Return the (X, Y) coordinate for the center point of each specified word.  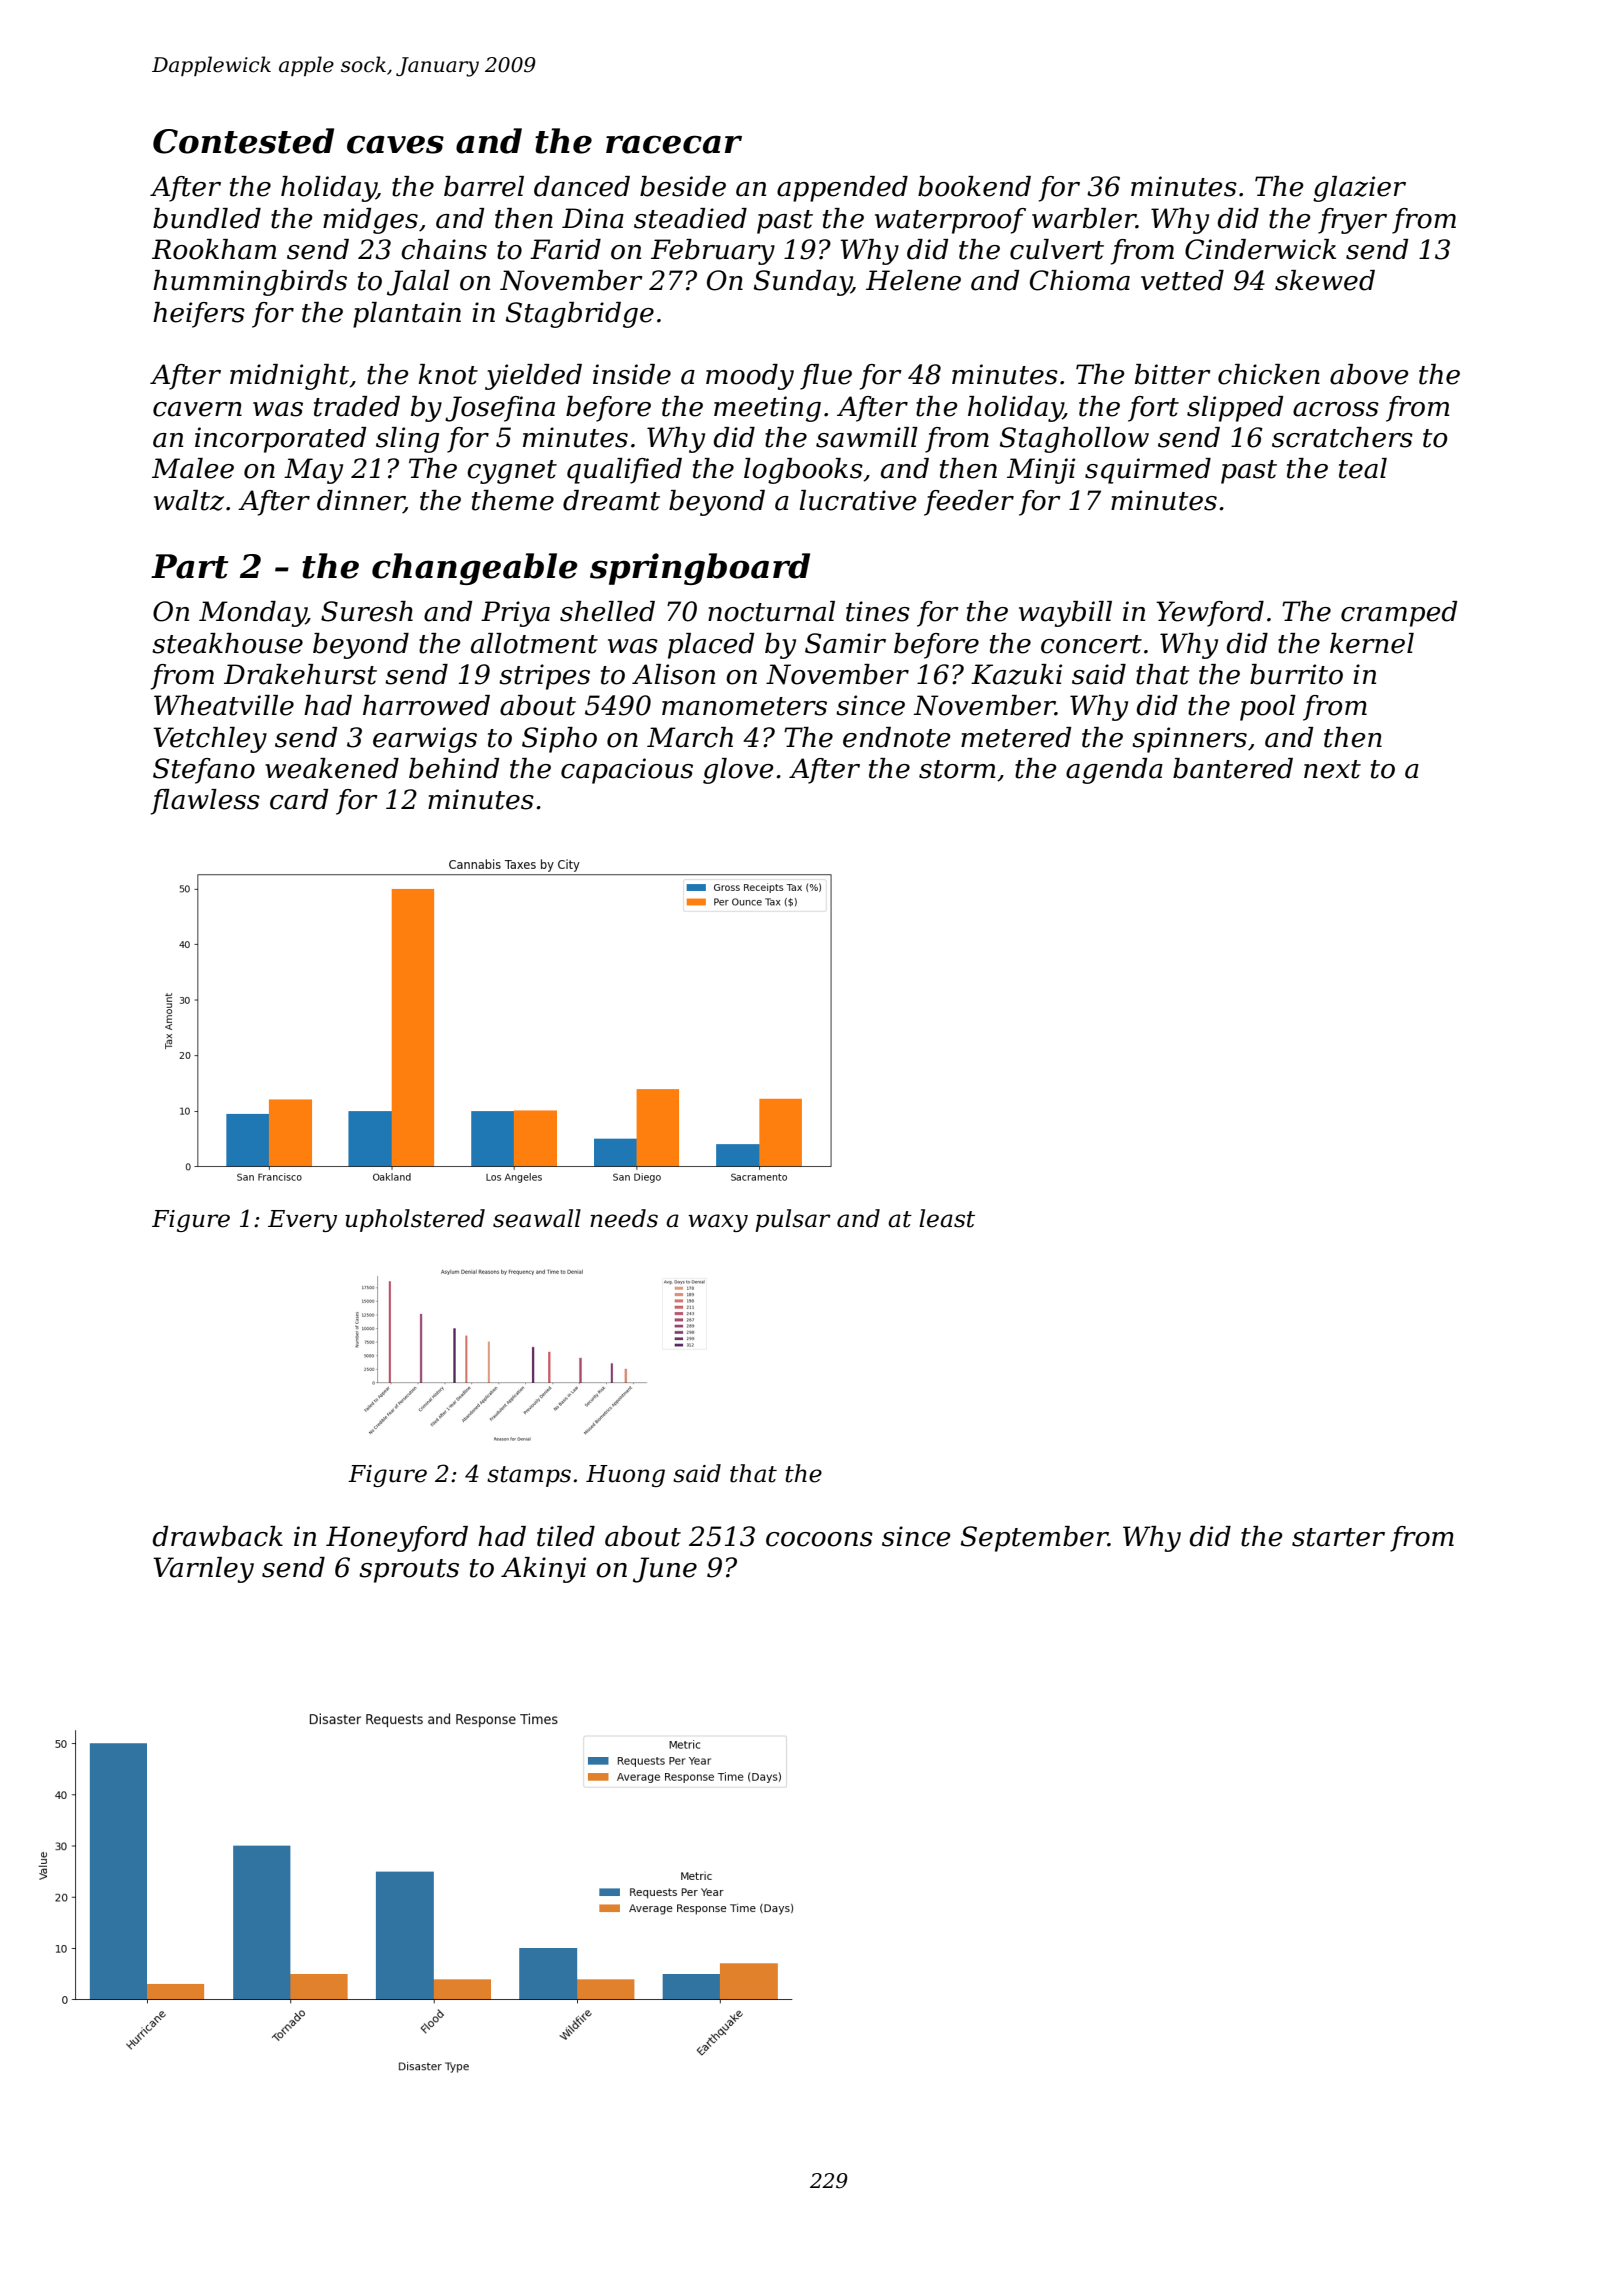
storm (957, 769)
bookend (974, 186)
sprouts (409, 1571)
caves (395, 144)
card (299, 799)
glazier (1359, 189)
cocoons (819, 1539)
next (1332, 769)
